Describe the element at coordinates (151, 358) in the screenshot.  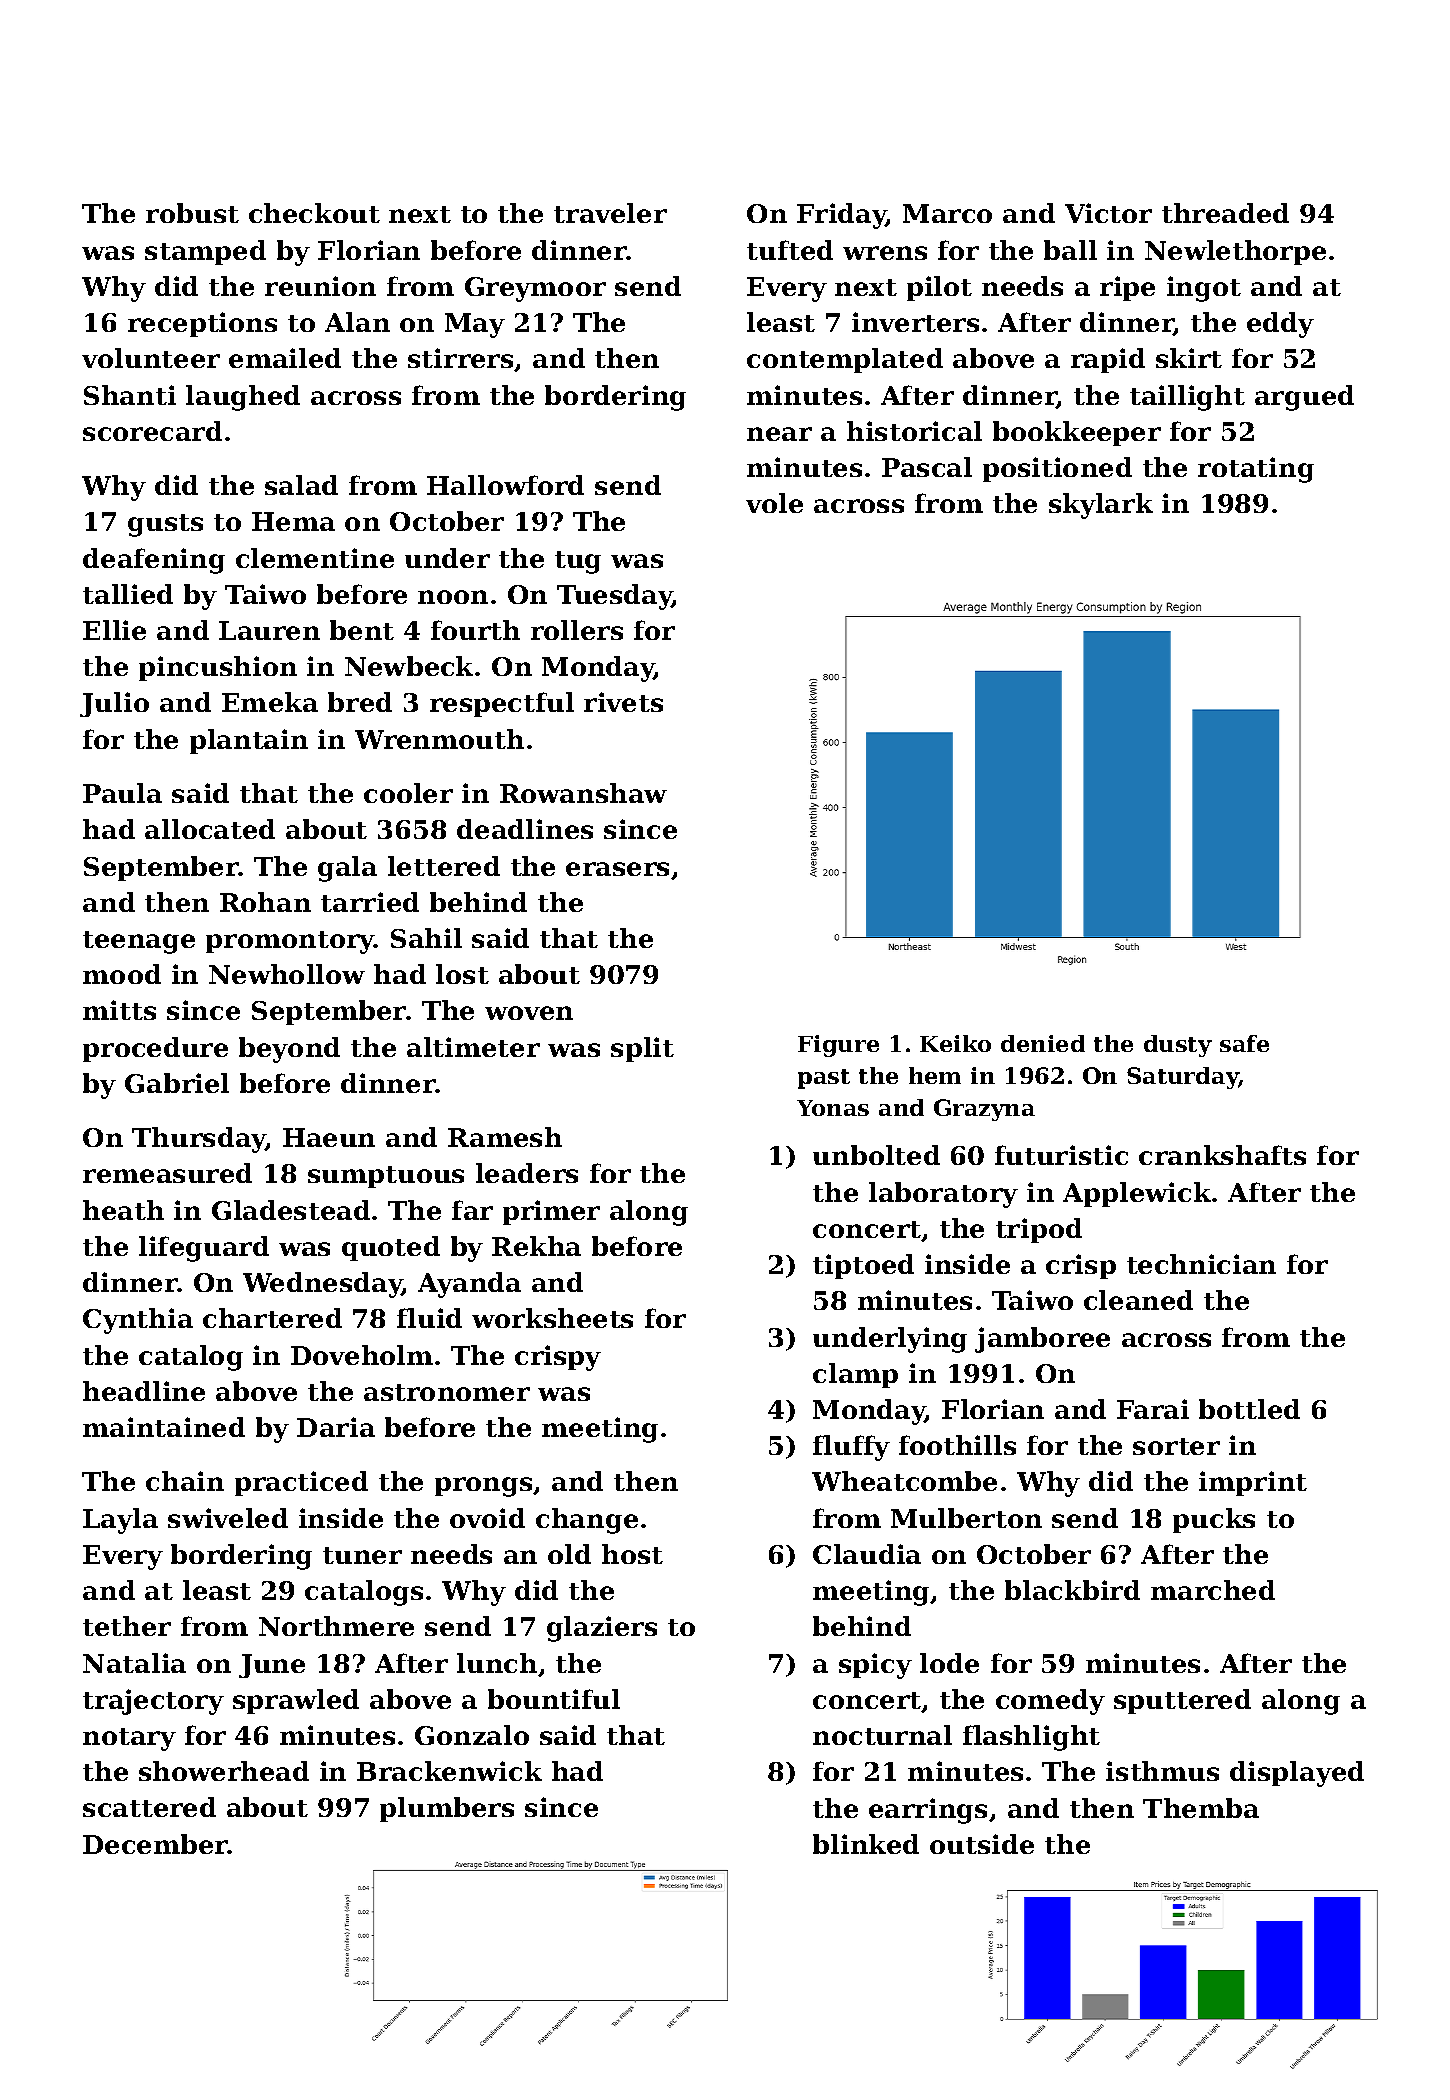
I see `volunteer` at that location.
